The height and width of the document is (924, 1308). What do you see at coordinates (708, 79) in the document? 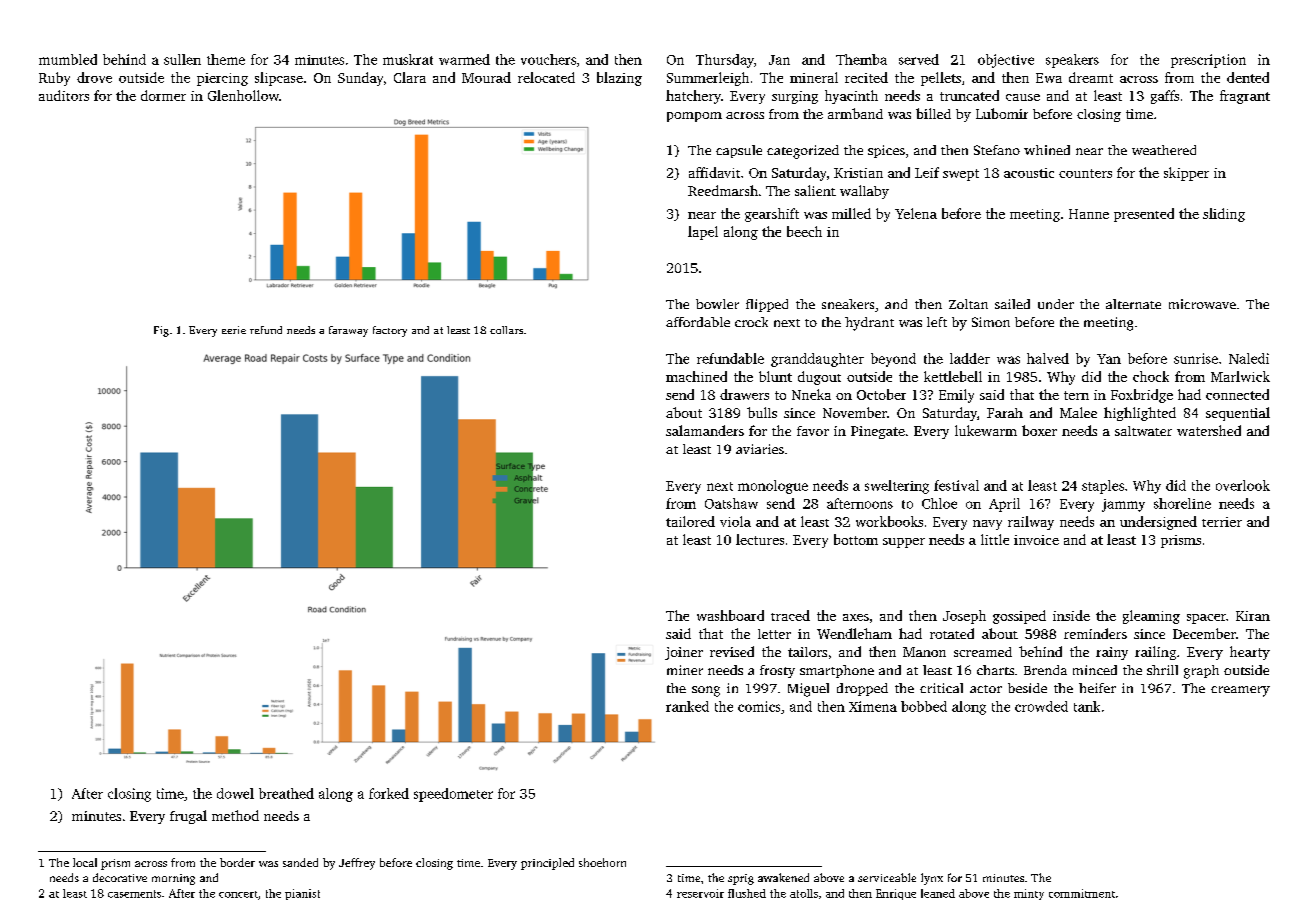
I see `Summerleigh` at bounding box center [708, 79].
